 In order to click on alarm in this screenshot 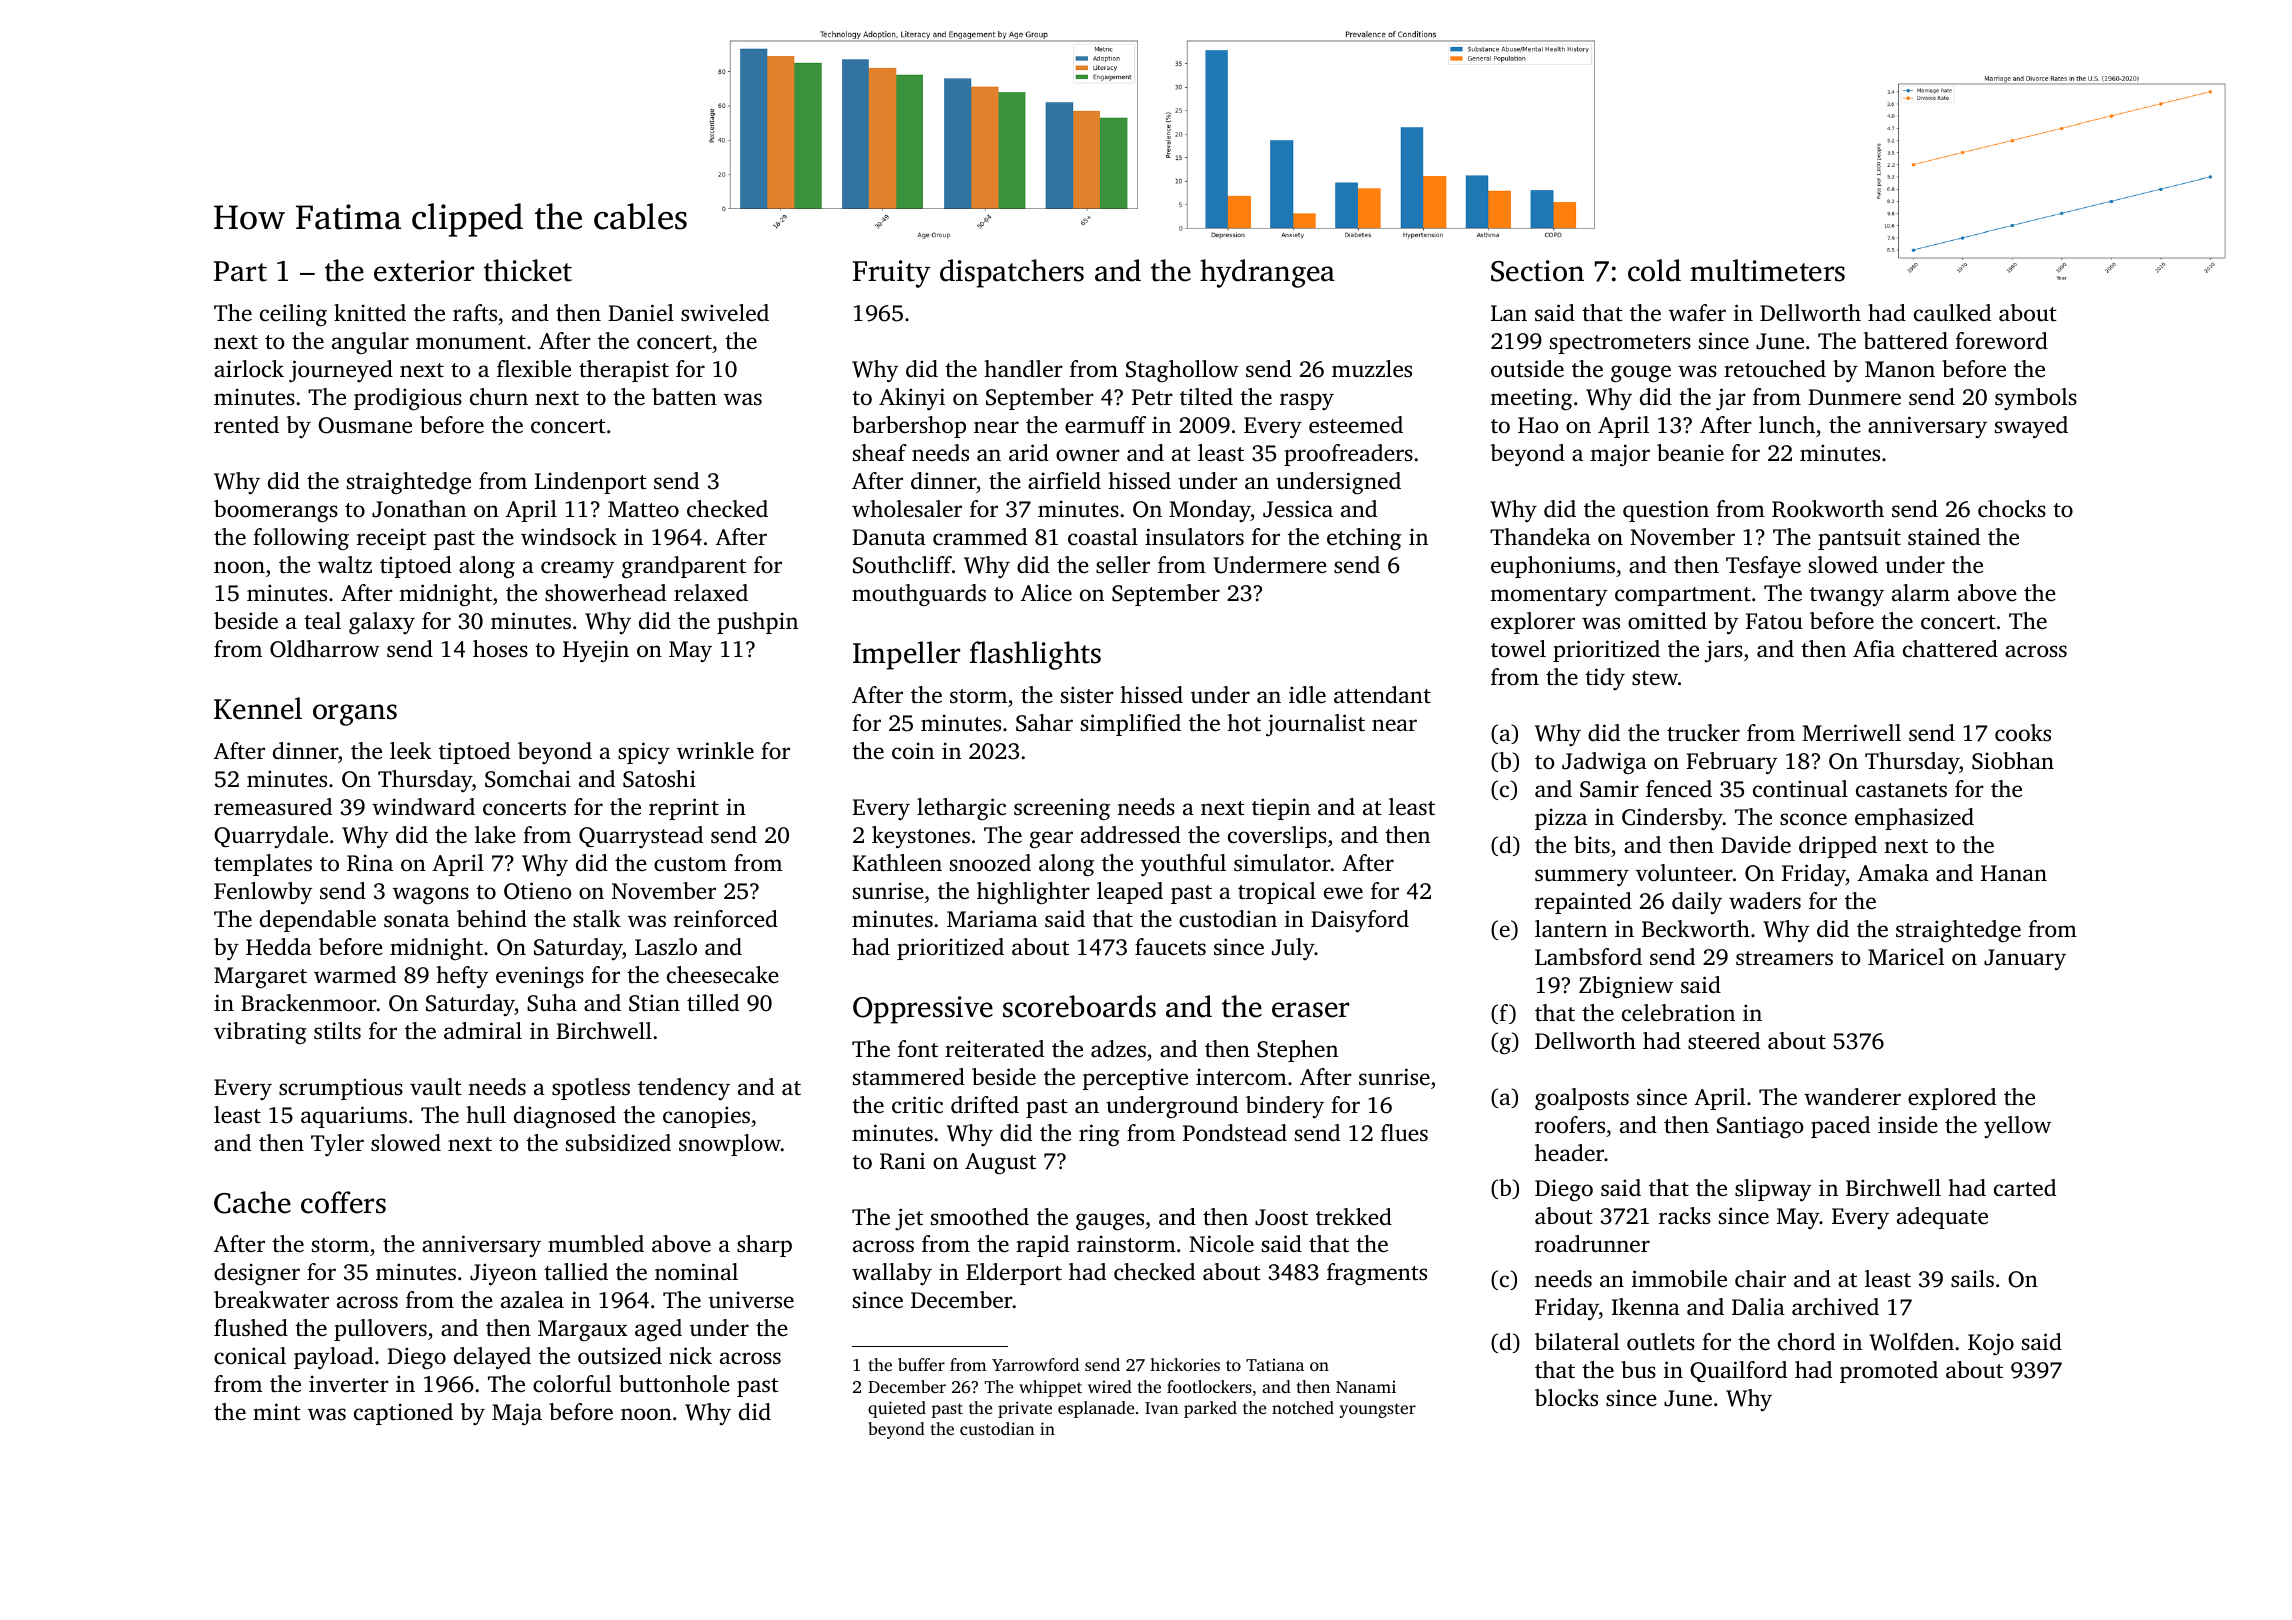, I will do `click(1921, 592)`.
